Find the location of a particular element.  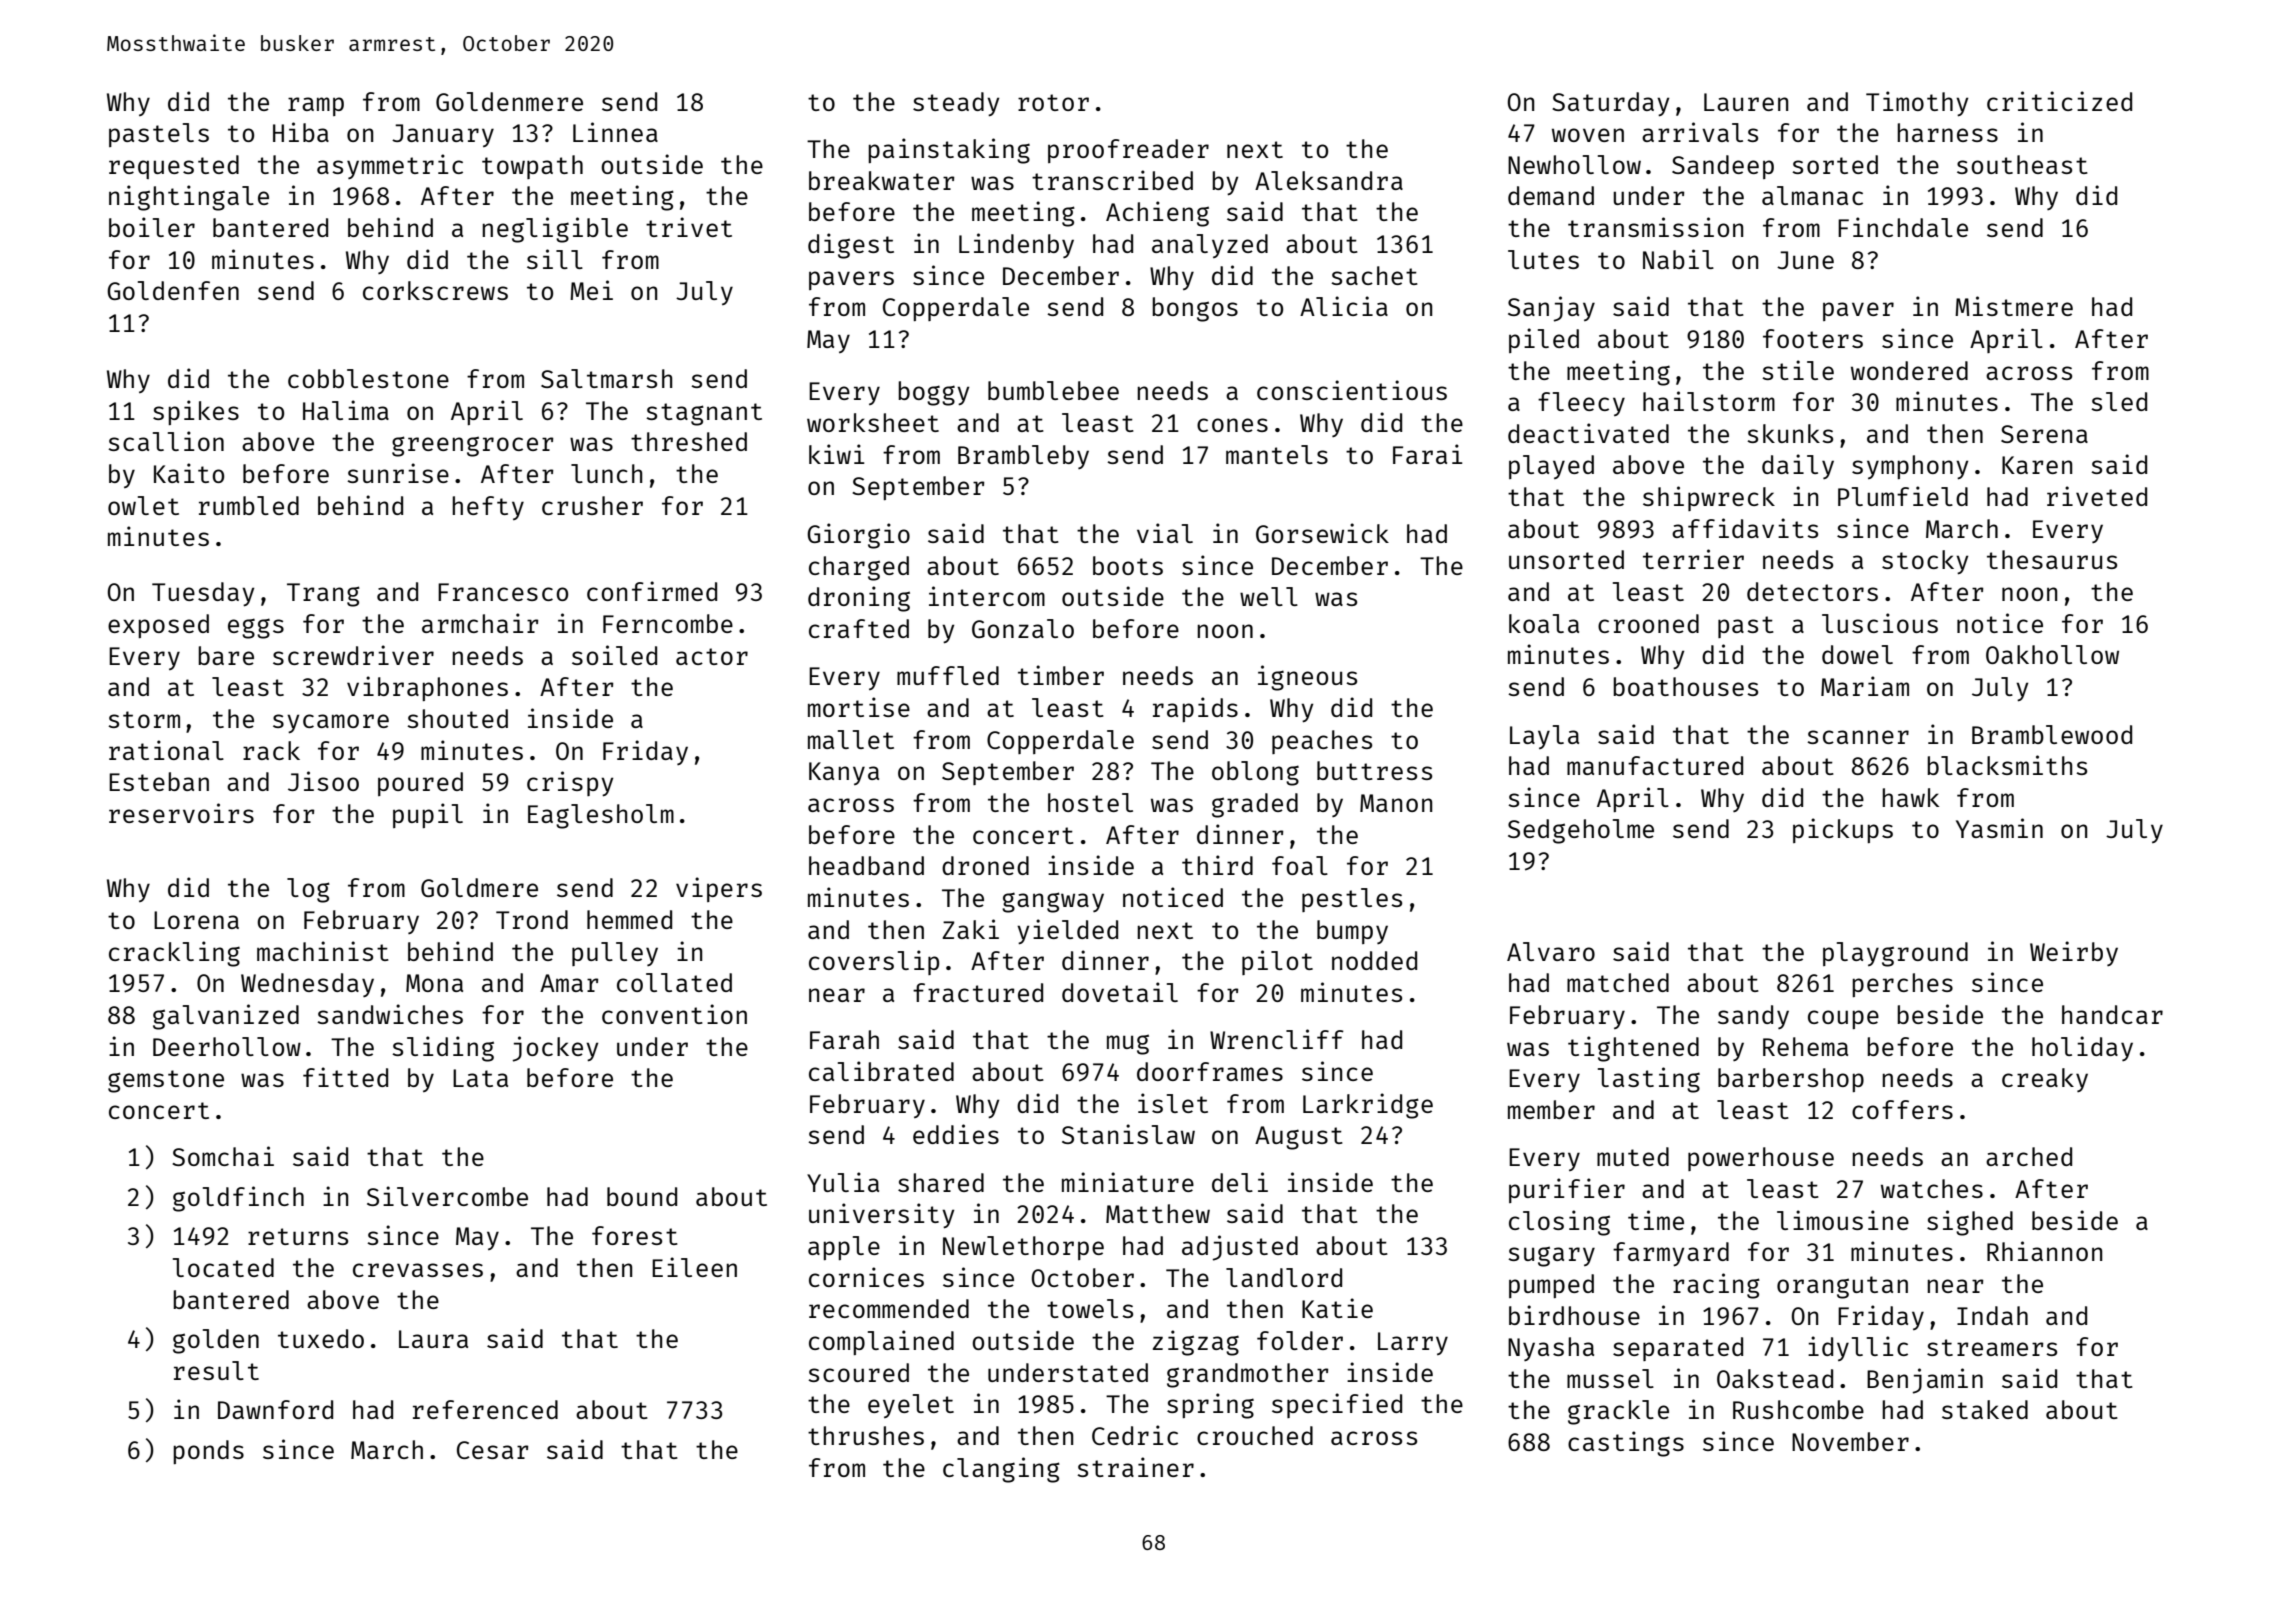

ponds is located at coordinates (208, 1452).
